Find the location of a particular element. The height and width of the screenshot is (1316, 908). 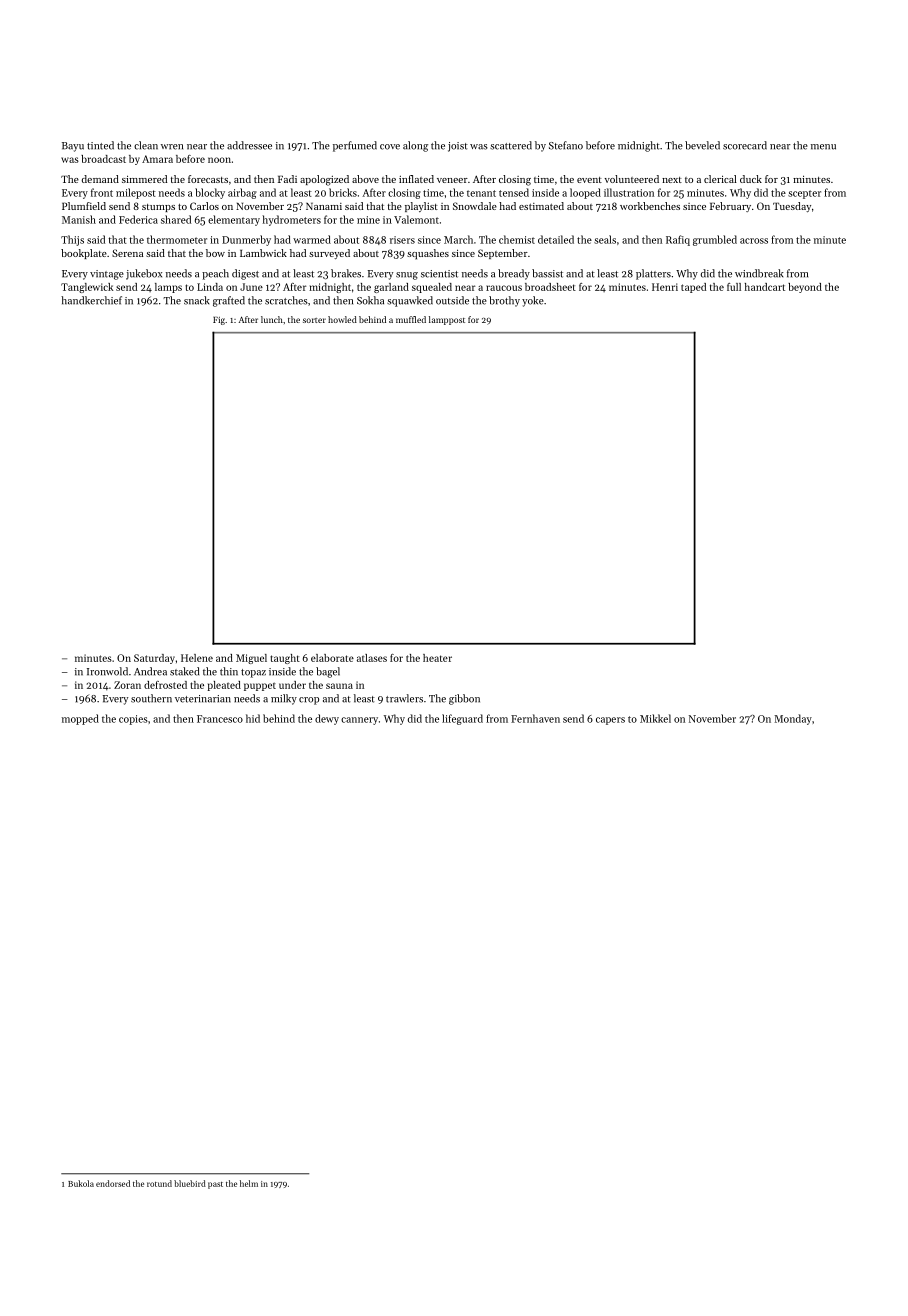

full is located at coordinates (734, 287).
